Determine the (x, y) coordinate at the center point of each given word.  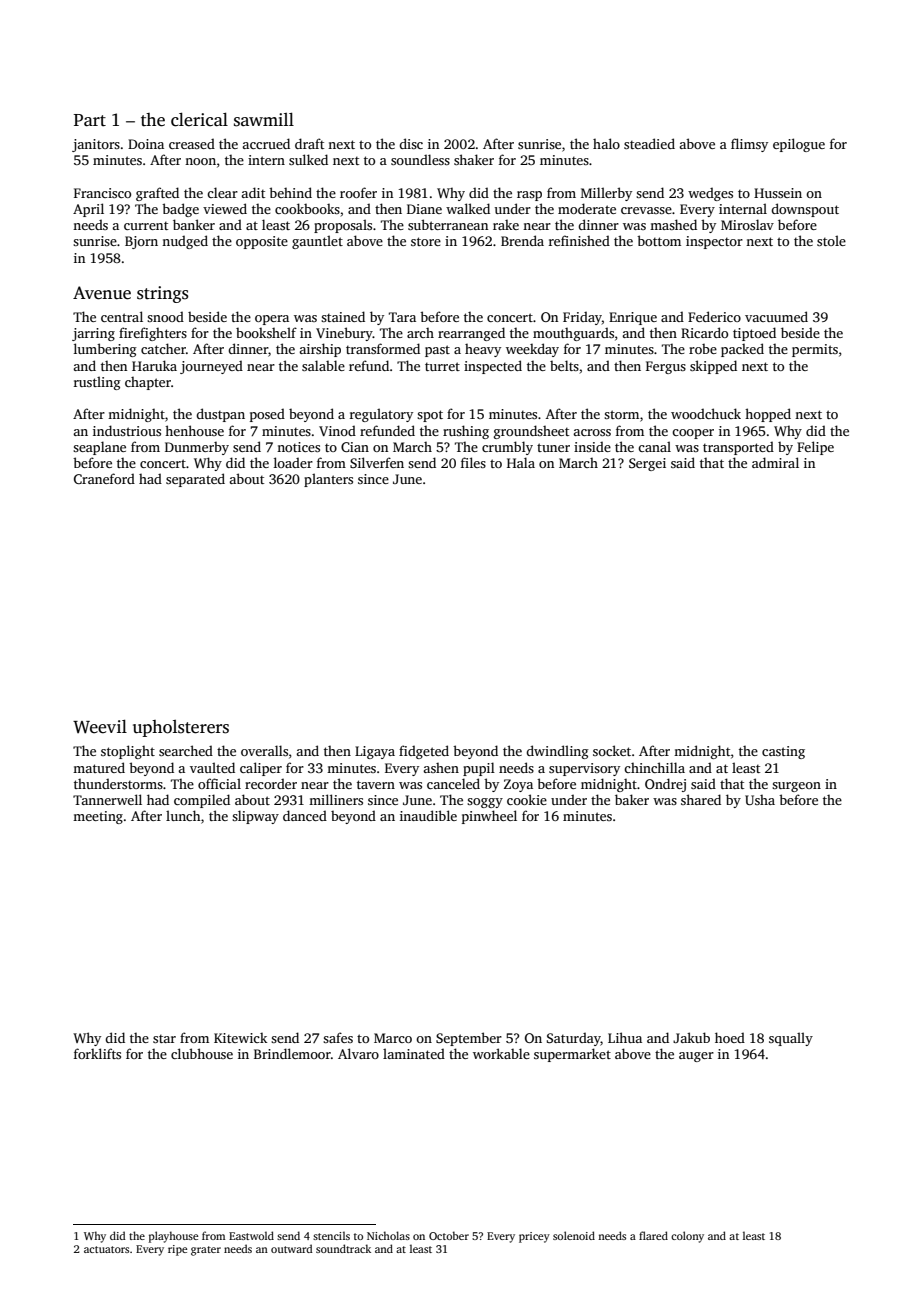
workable (501, 1053)
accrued (266, 143)
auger (696, 1057)
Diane (424, 209)
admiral (775, 462)
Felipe (815, 448)
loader (293, 462)
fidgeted (424, 752)
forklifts (97, 1053)
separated (195, 480)
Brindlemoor (292, 1053)
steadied (649, 143)
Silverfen (377, 462)
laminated (414, 1053)
